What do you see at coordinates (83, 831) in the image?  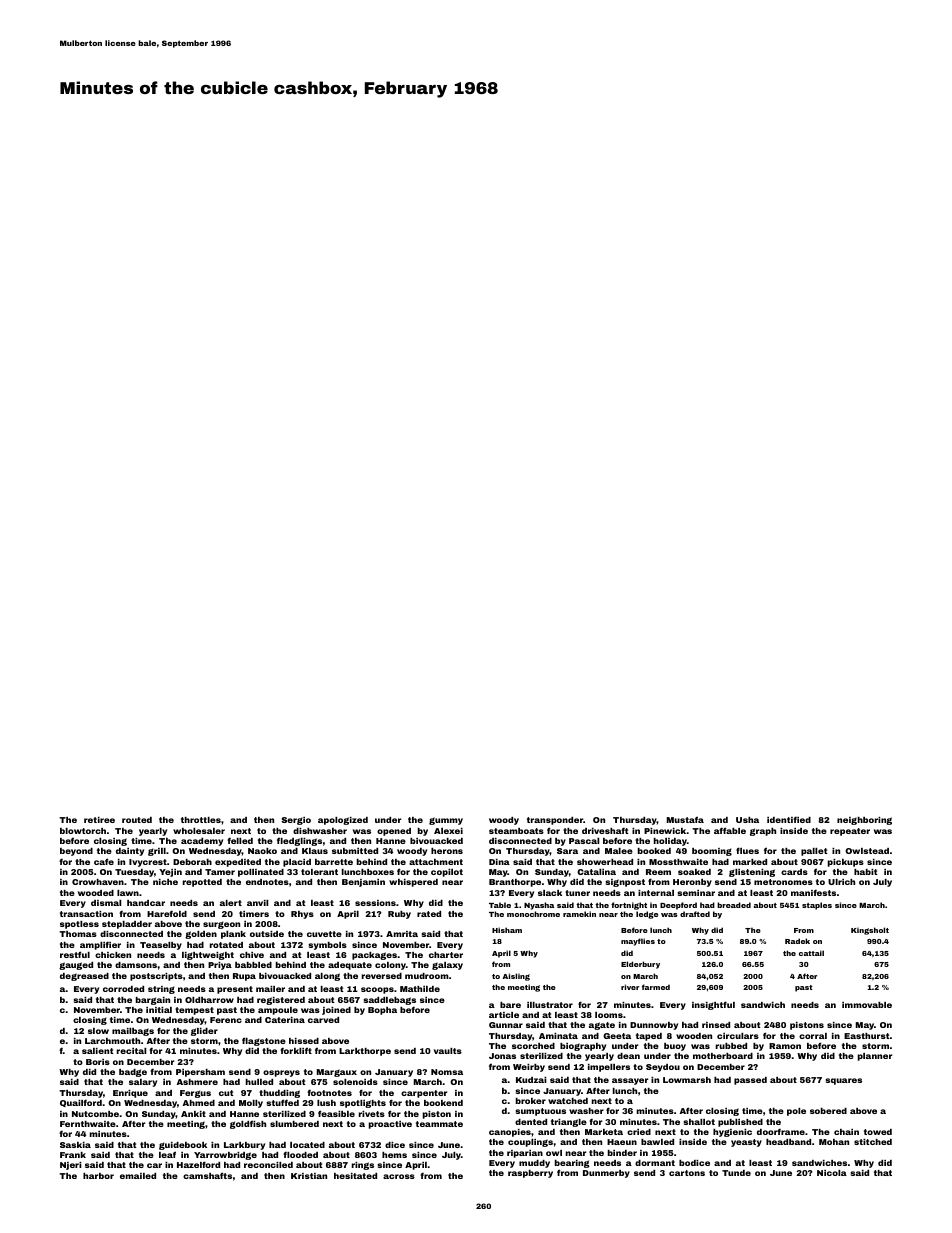 I see `blowtorch` at bounding box center [83, 831].
